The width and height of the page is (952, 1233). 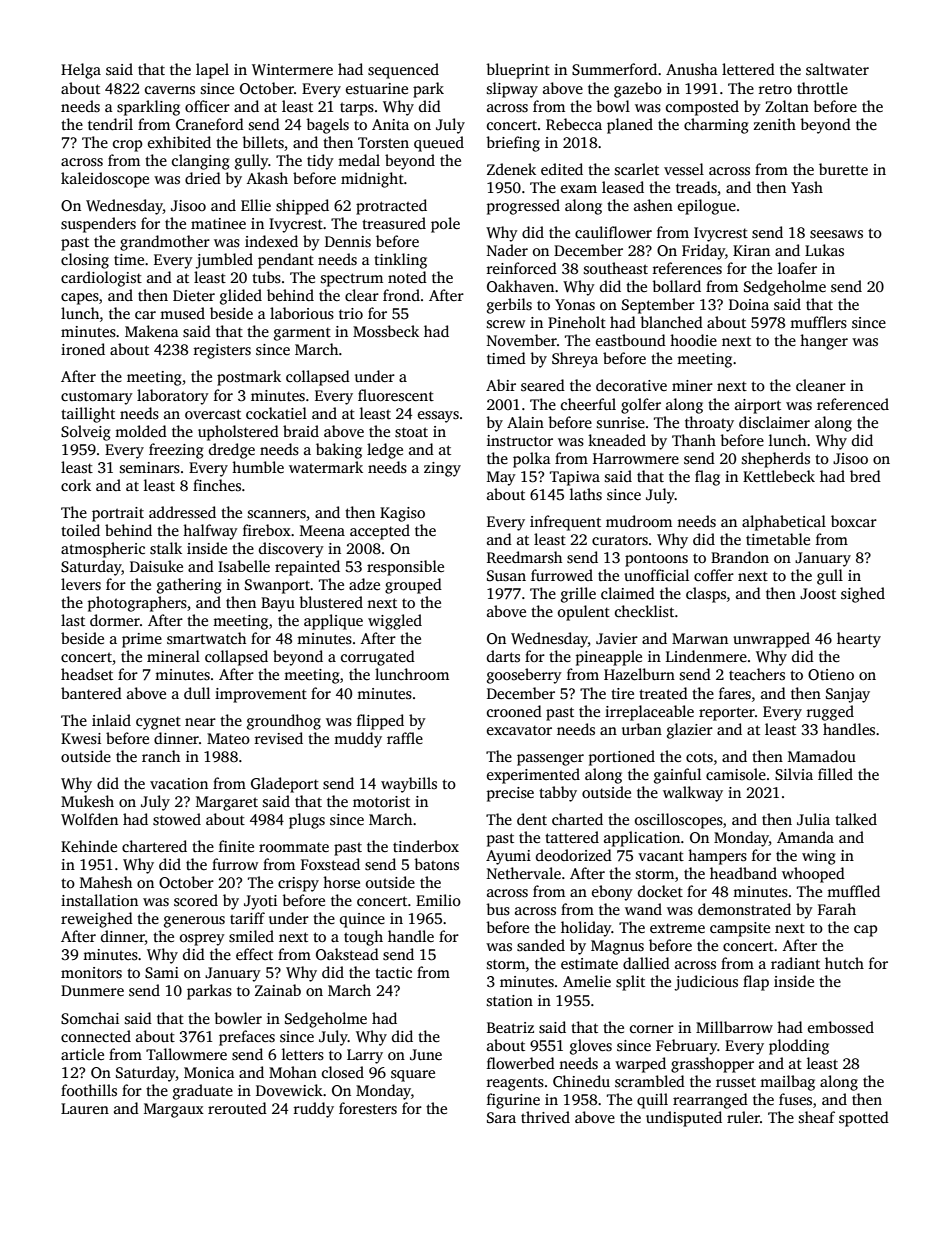 What do you see at coordinates (707, 478) in the page?
I see `flag` at bounding box center [707, 478].
